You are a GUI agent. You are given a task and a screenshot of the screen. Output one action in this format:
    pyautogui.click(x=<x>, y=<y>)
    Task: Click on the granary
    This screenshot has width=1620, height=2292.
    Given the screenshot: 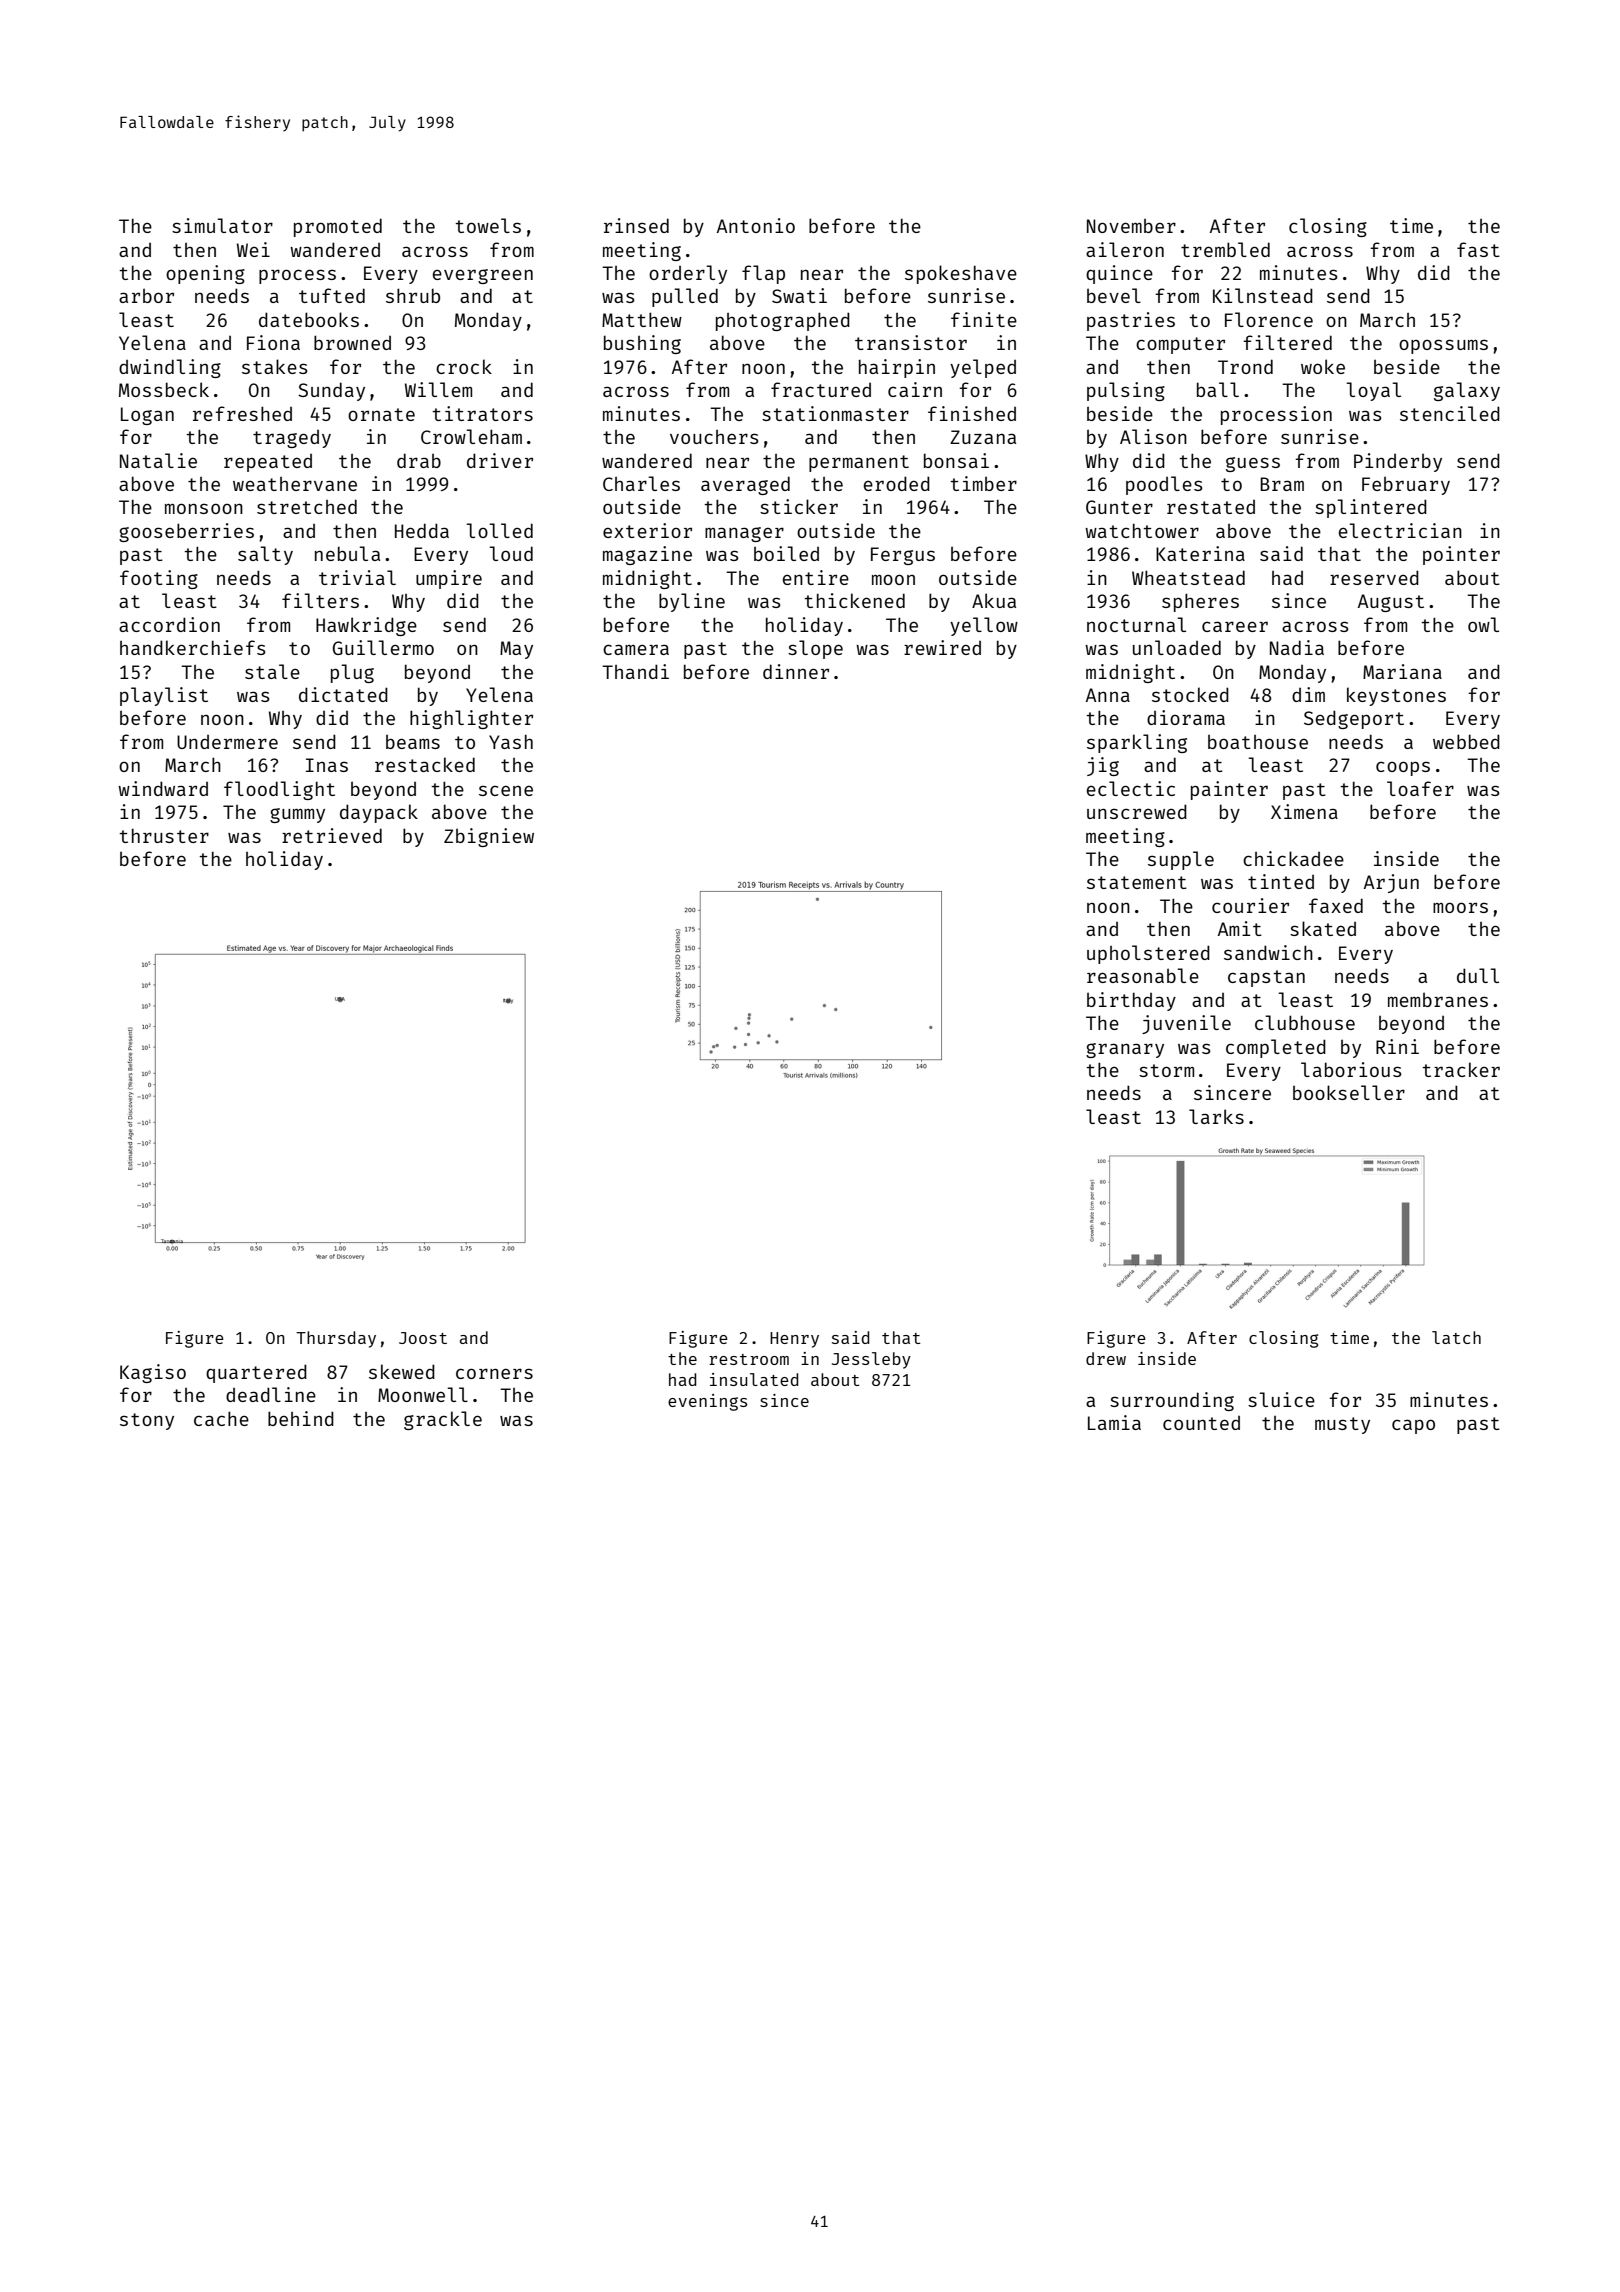 What is the action you would take?
    pyautogui.click(x=1125, y=1050)
